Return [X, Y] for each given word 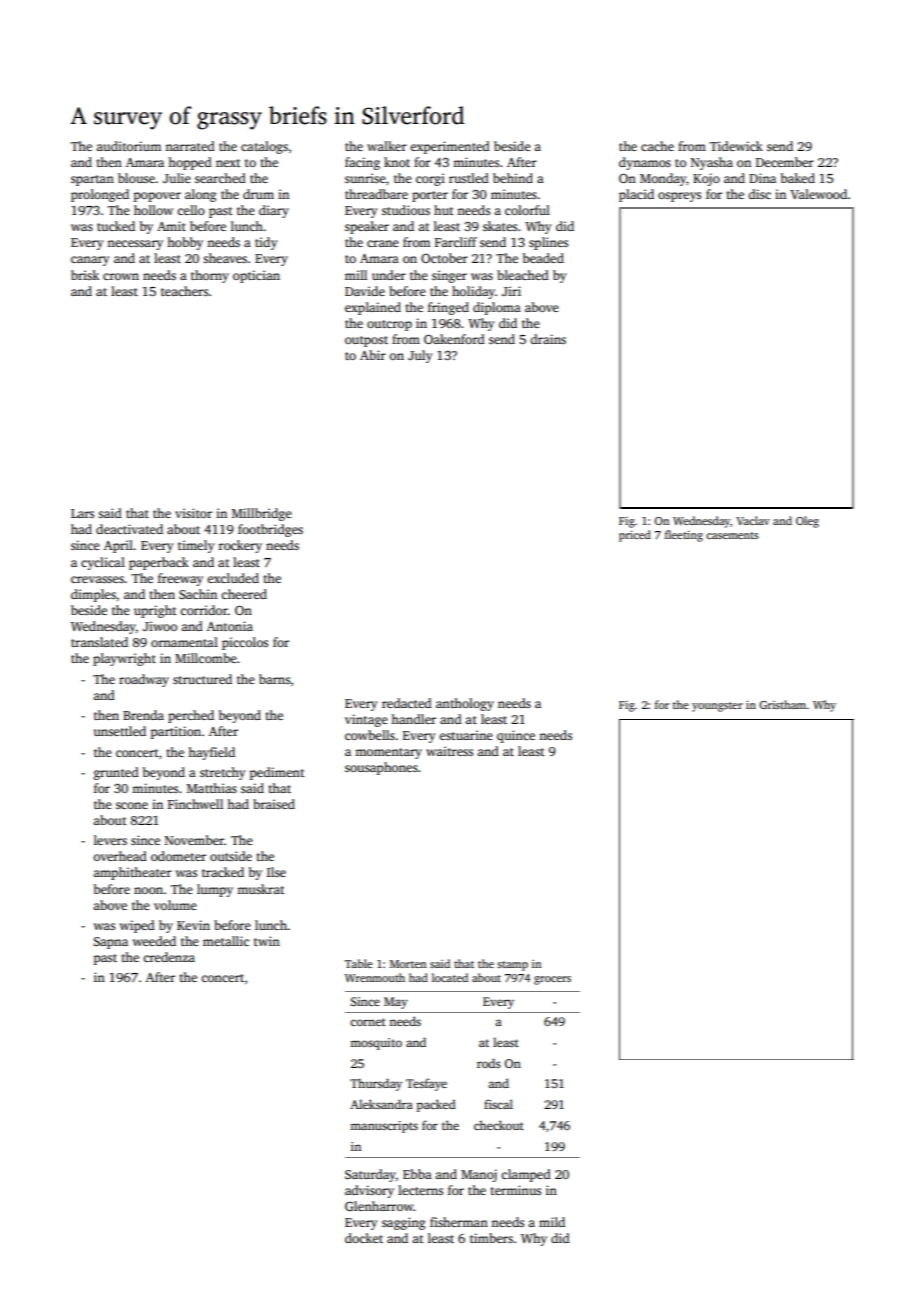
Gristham [782, 704]
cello [191, 210]
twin [267, 941]
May [396, 1003]
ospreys [679, 197]
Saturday [370, 1175]
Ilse [276, 872]
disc [759, 194]
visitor [193, 513]
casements [732, 535]
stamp [512, 966]
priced [635, 536]
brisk [85, 275]
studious [406, 210]
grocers [552, 980]
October [444, 258]
